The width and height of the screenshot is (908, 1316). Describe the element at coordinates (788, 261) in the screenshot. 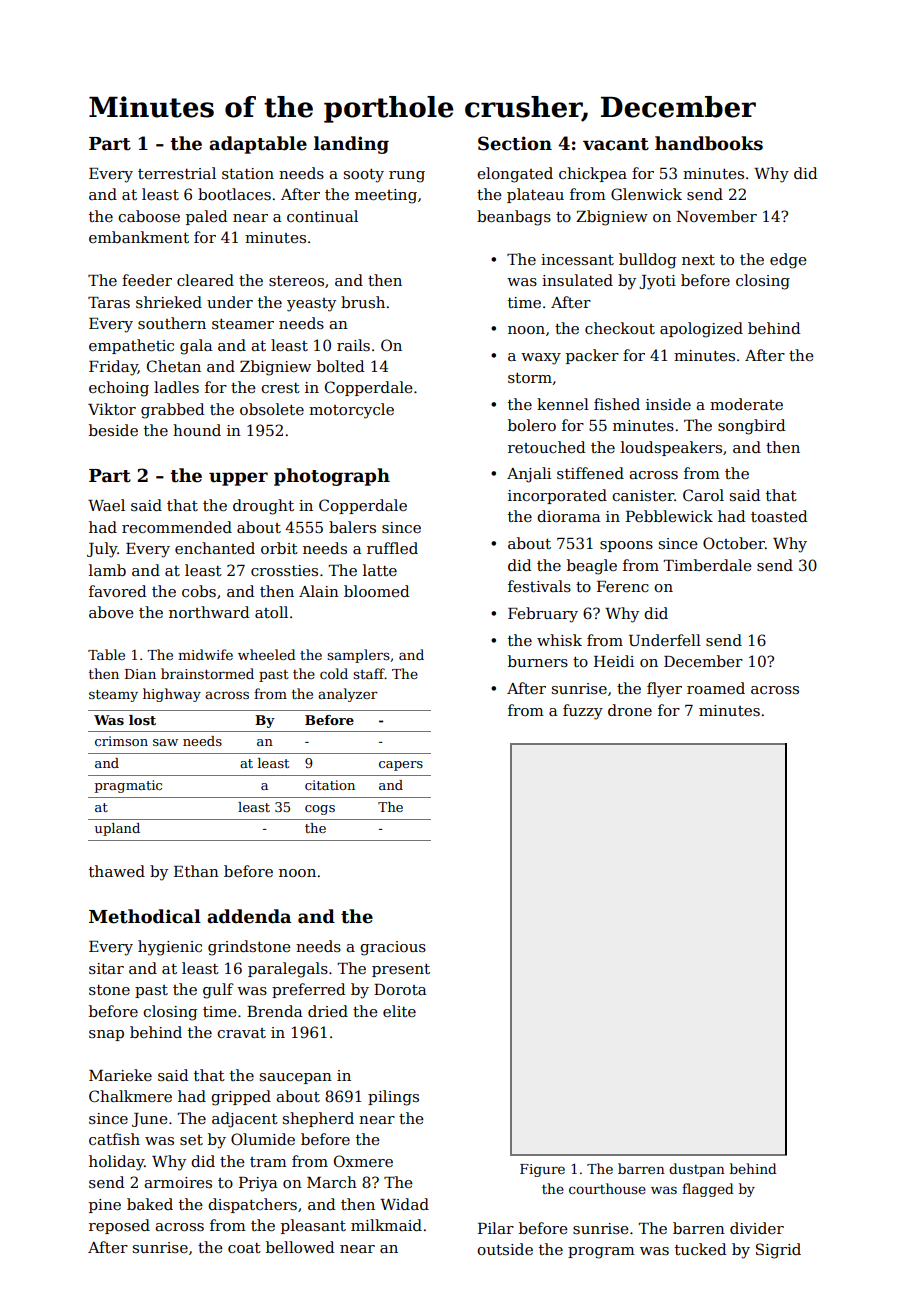

I see `edge` at that location.
